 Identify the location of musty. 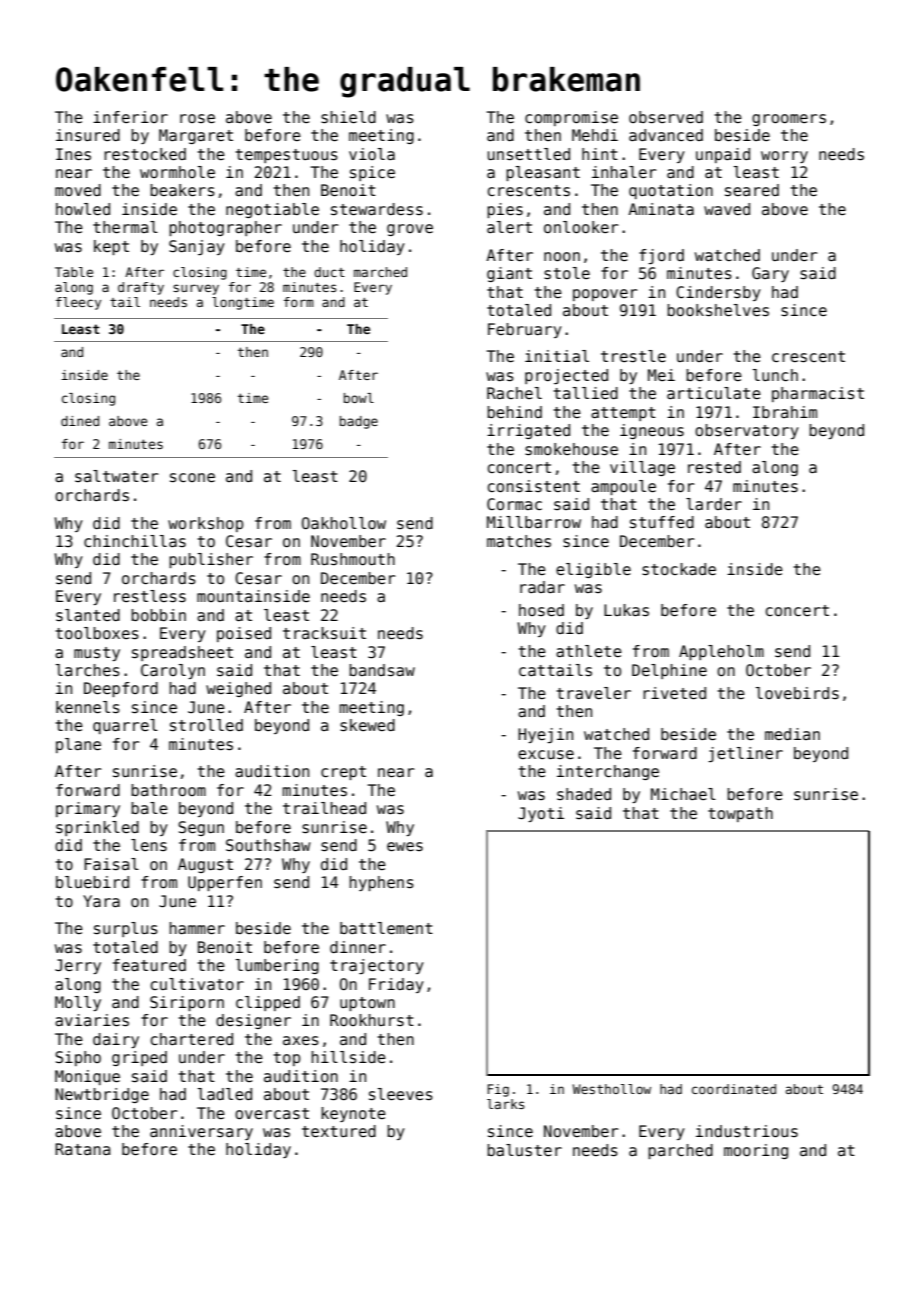
(97, 654).
